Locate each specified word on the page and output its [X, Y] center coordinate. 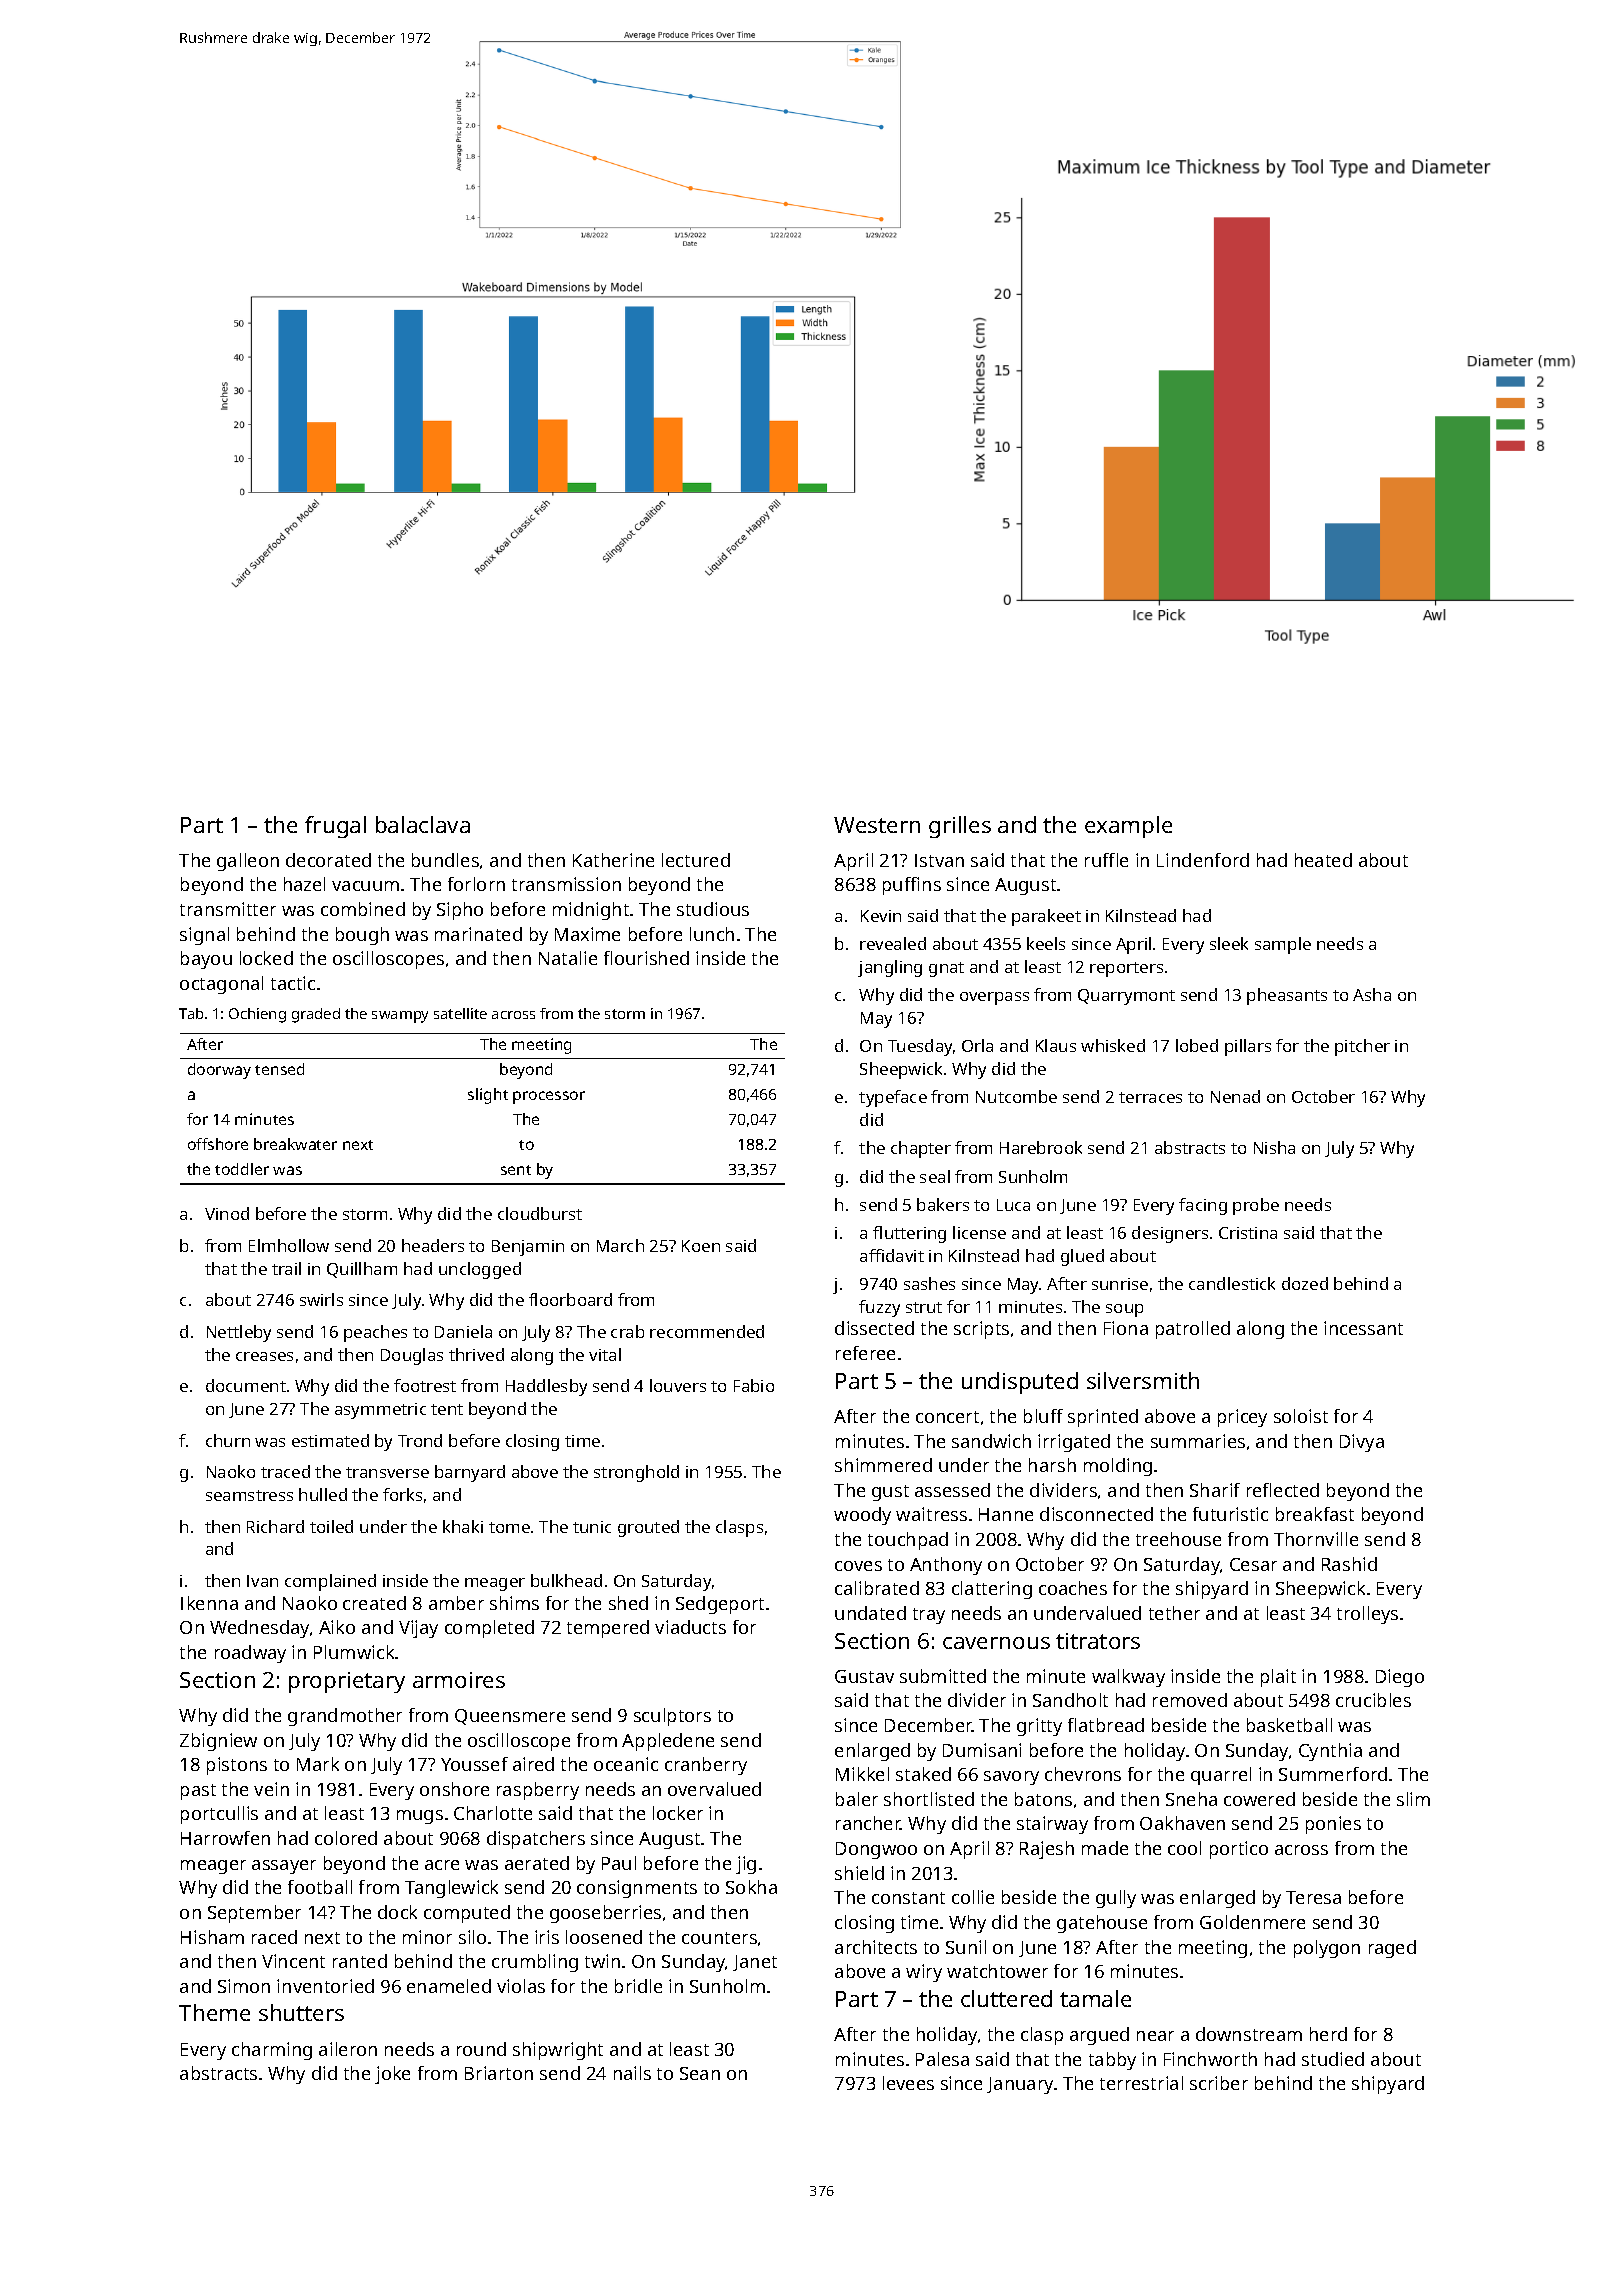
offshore [218, 1144]
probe [1256, 1206]
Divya [1362, 1443]
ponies [1333, 1825]
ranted [360, 1961]
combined [363, 909]
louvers [678, 1385]
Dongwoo [876, 1850]
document [246, 1385]
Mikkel [862, 1774]
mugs [420, 1817]
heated [1323, 860]
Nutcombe [1016, 1096]
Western [877, 825]
